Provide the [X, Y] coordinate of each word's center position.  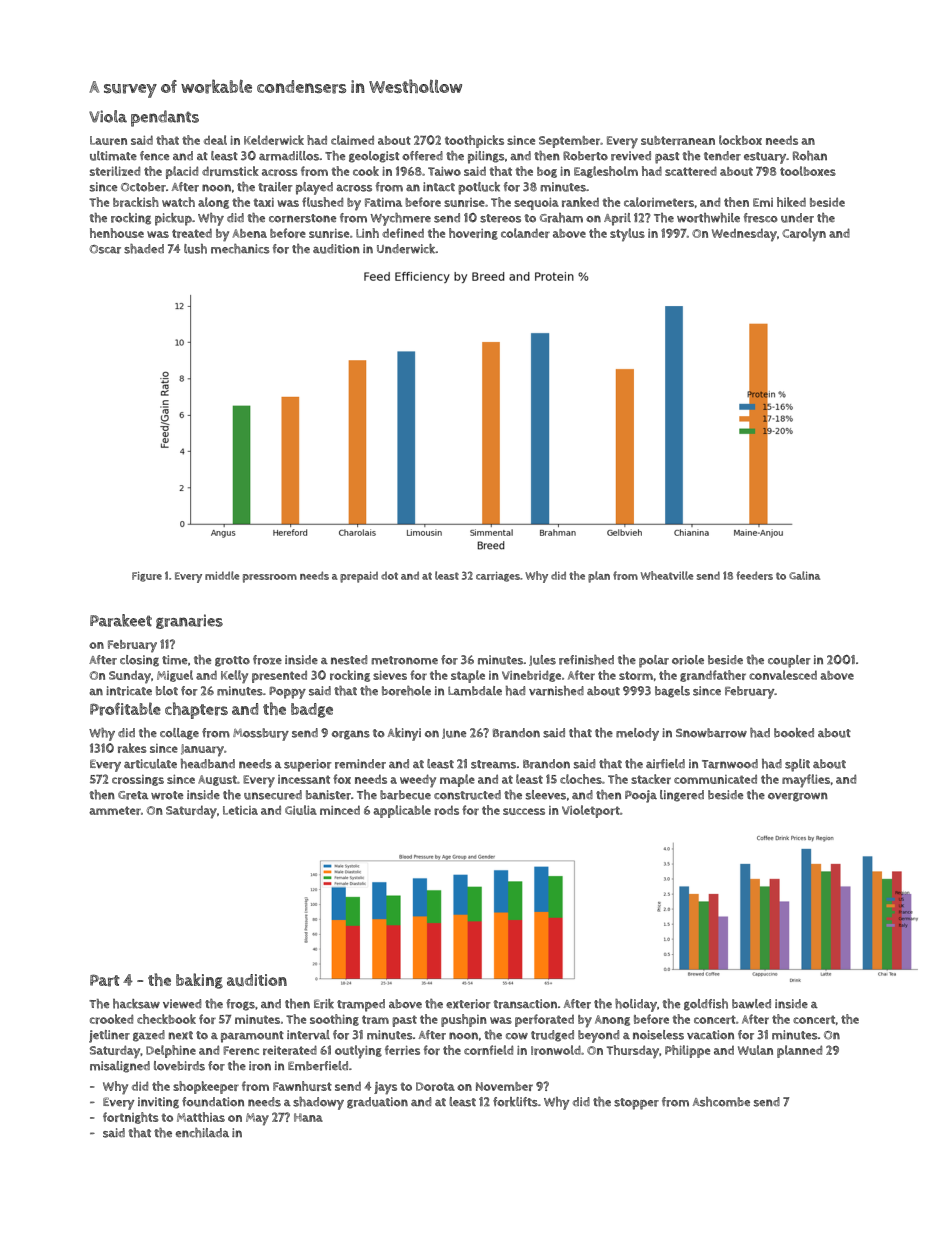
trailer [275, 187]
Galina [804, 575]
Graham [561, 218]
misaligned [120, 1067]
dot [389, 576]
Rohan [810, 156]
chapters [196, 710]
